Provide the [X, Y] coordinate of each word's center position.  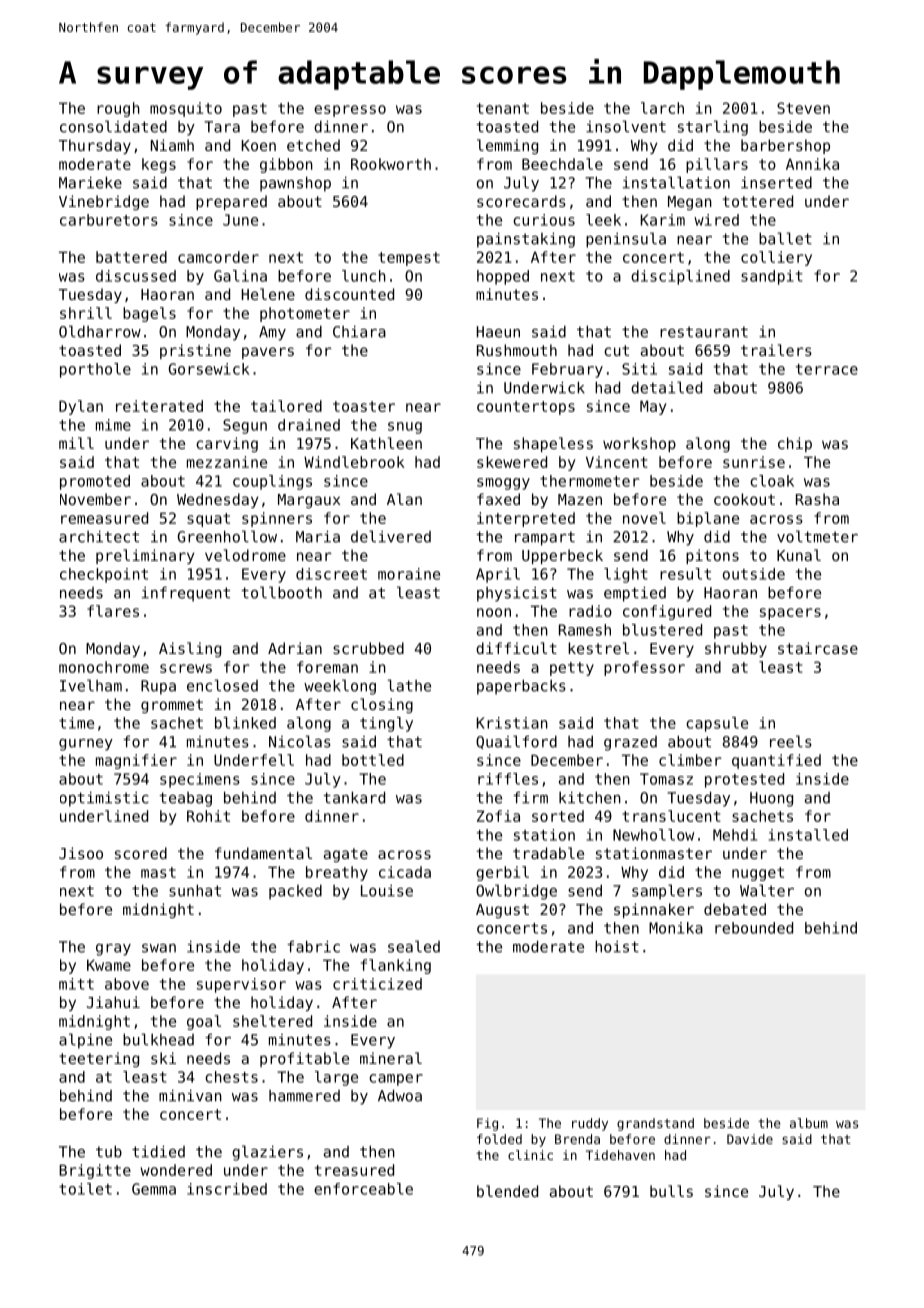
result [685, 574]
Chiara [359, 332]
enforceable [363, 1189]
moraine [409, 574]
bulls [671, 1191]
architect [99, 537]
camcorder [218, 257]
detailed [666, 387]
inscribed [227, 1189]
